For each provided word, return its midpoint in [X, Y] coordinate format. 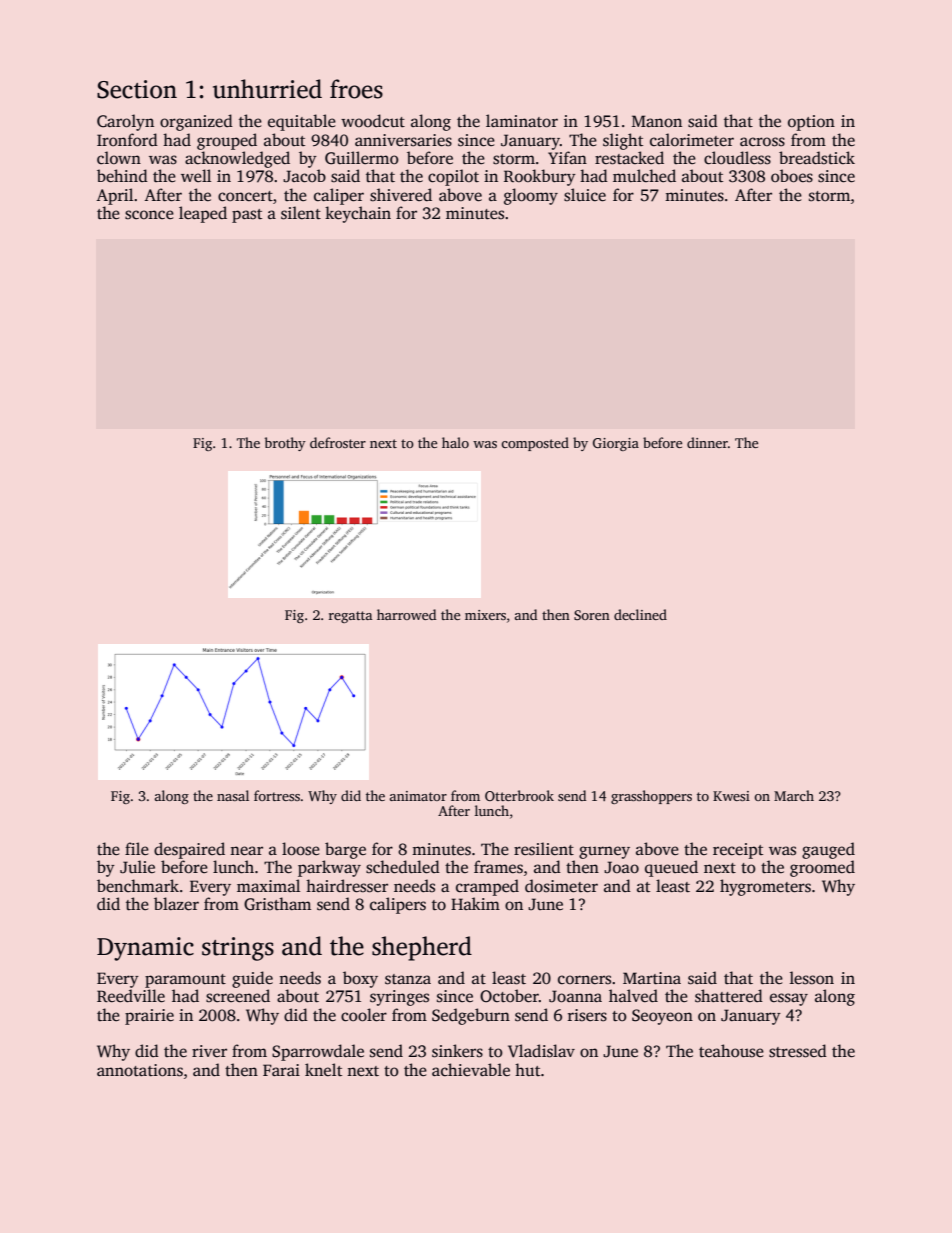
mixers [485, 615]
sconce [149, 215]
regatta [351, 617]
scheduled [403, 867]
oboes [792, 176]
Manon [657, 121]
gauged [828, 850]
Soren [592, 615]
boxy [360, 979]
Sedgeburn [471, 1016]
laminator [522, 121]
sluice [585, 195]
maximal [268, 885]
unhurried [267, 89]
